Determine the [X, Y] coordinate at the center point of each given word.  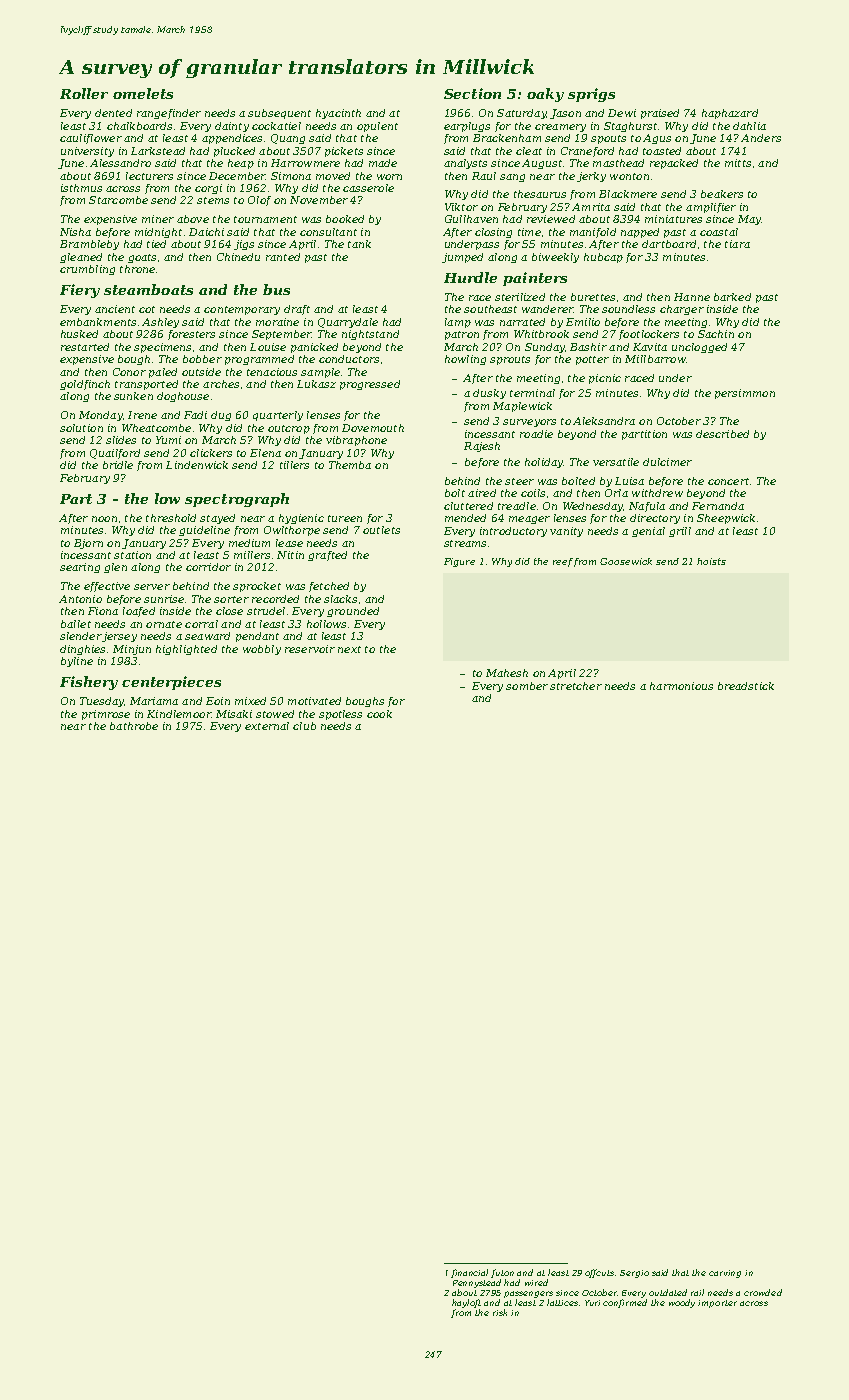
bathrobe [134, 726]
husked [79, 334]
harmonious [681, 686]
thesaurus [540, 194]
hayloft [466, 1303]
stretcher [576, 686]
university [87, 152]
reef [563, 562]
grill [680, 532]
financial [469, 1273]
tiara [737, 244]
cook [379, 714]
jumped [462, 258]
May [749, 220]
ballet [76, 624]
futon [502, 1273]
